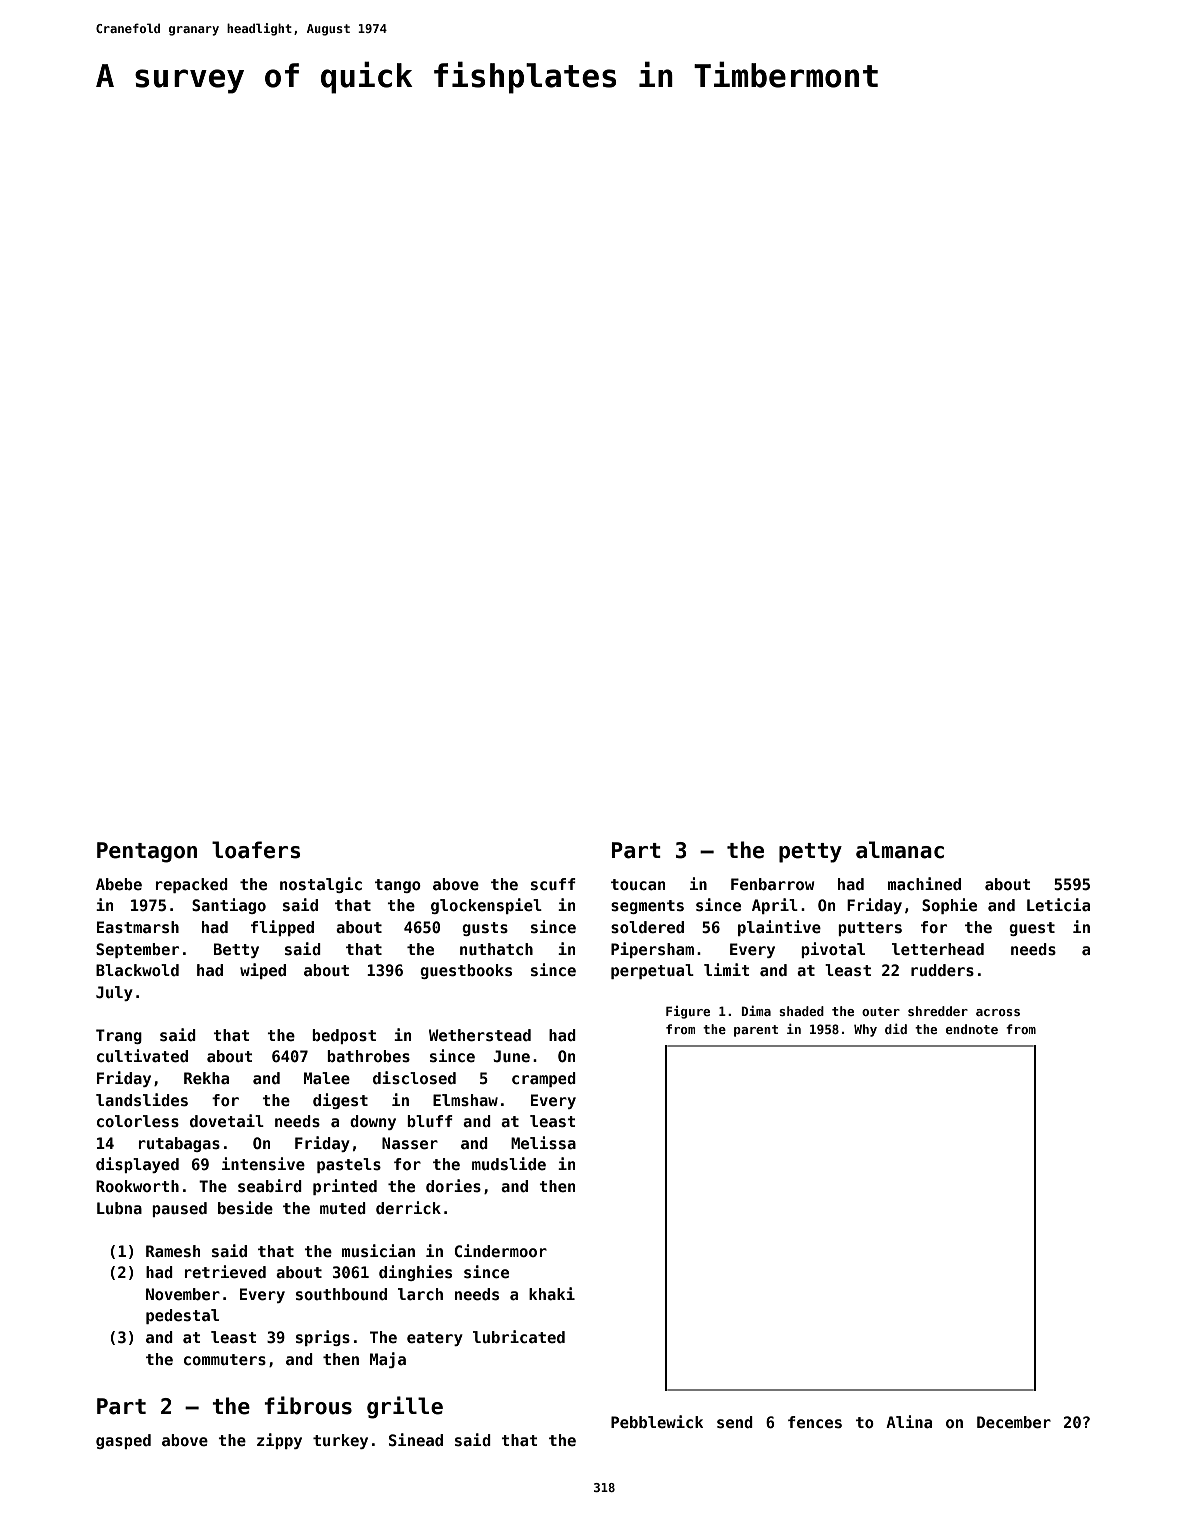  I want to click on khaki, so click(552, 1293).
